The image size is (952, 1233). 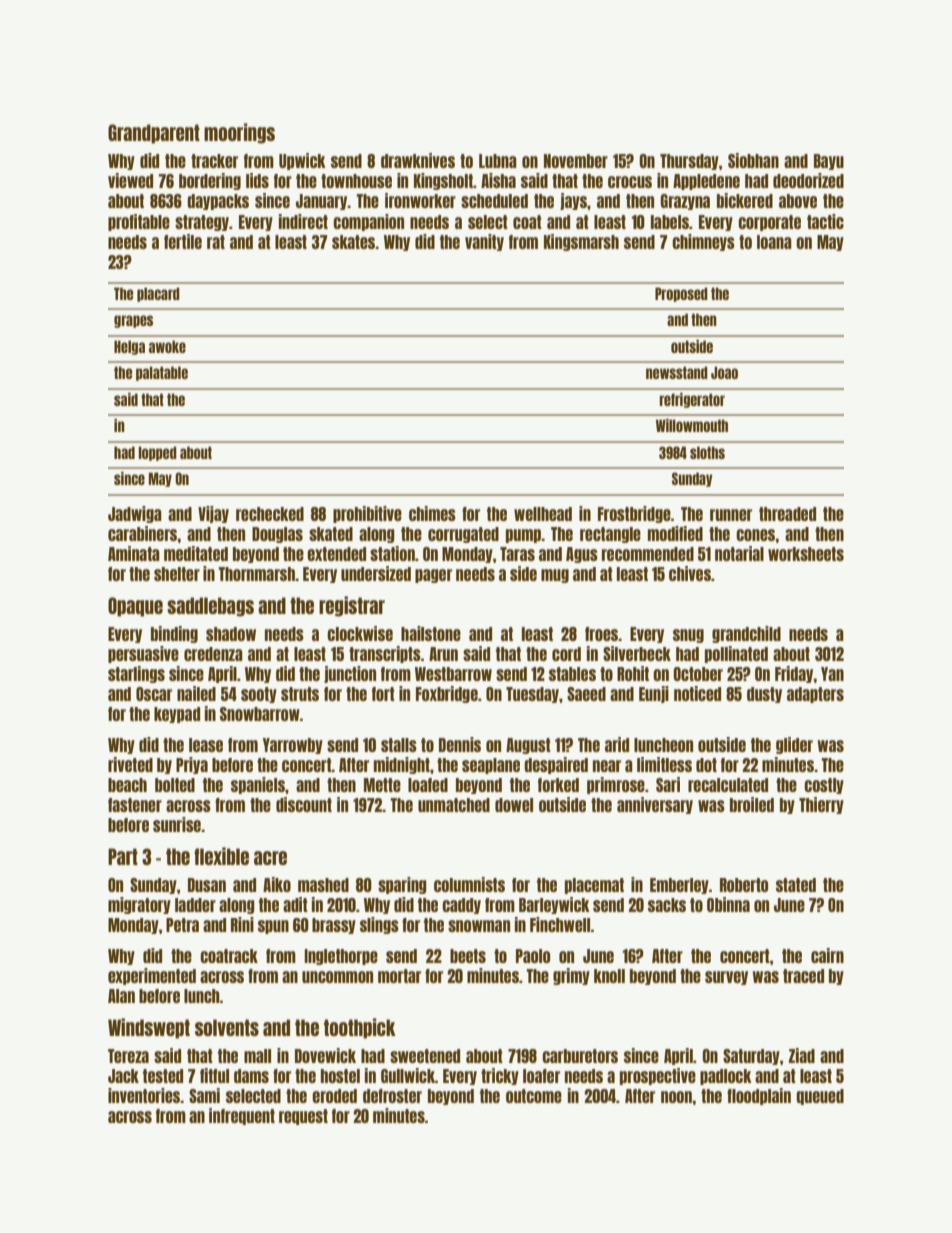 I want to click on fastener, so click(x=135, y=805).
